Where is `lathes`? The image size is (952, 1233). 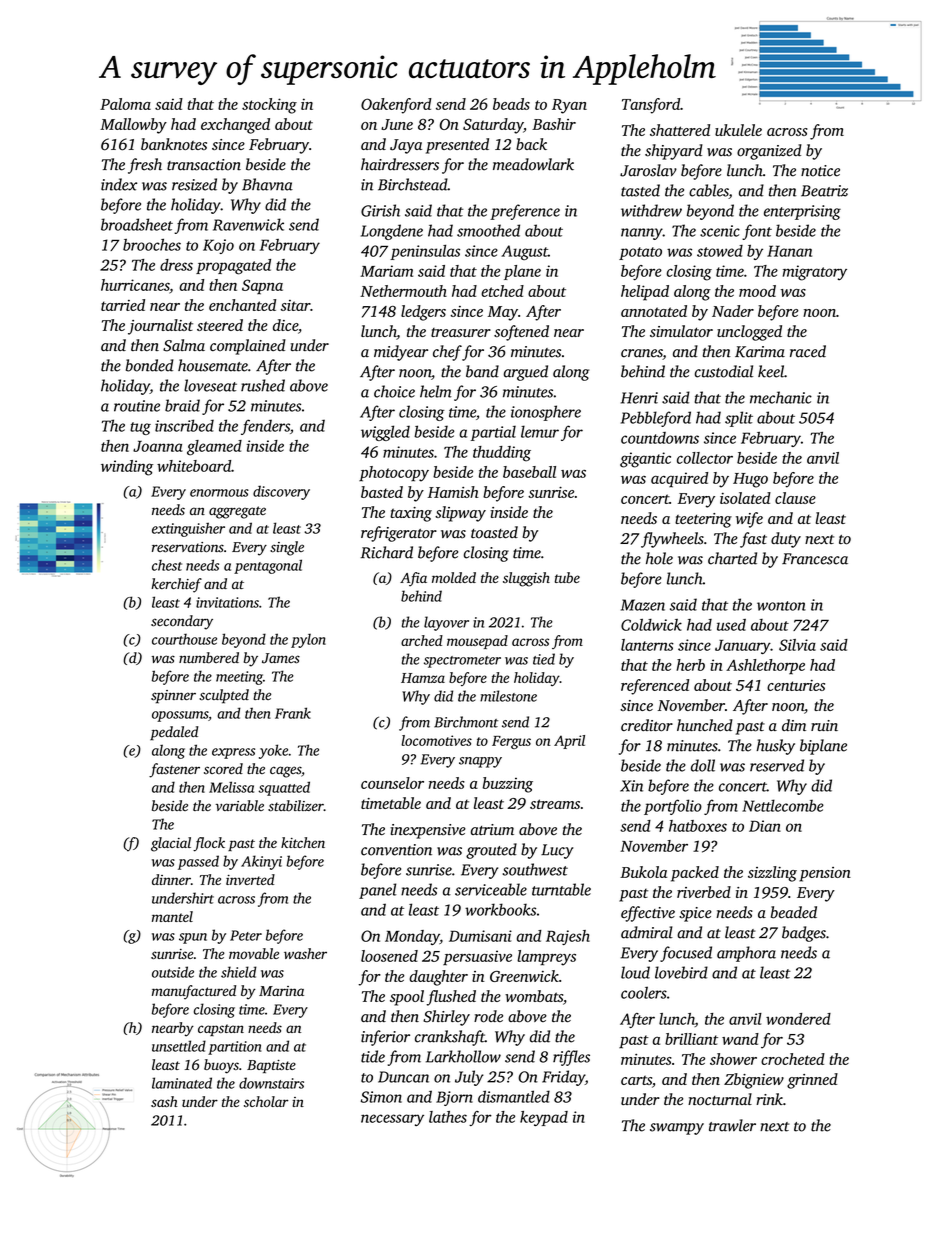
lathes is located at coordinates (448, 1117).
